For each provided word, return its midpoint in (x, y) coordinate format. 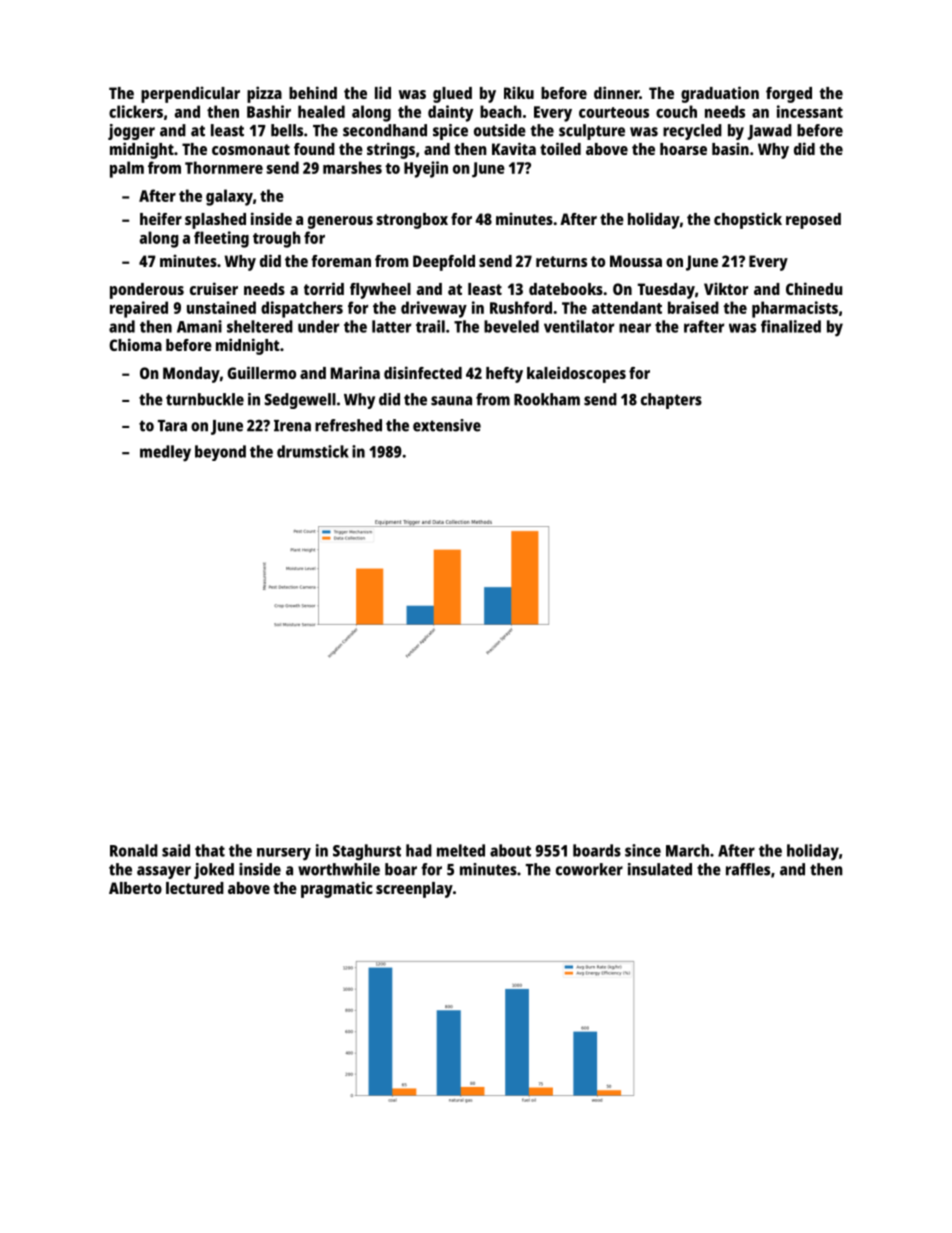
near (635, 328)
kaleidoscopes (576, 374)
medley (165, 453)
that (210, 850)
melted (461, 850)
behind (313, 92)
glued (452, 95)
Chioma (135, 344)
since (643, 850)
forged (789, 95)
